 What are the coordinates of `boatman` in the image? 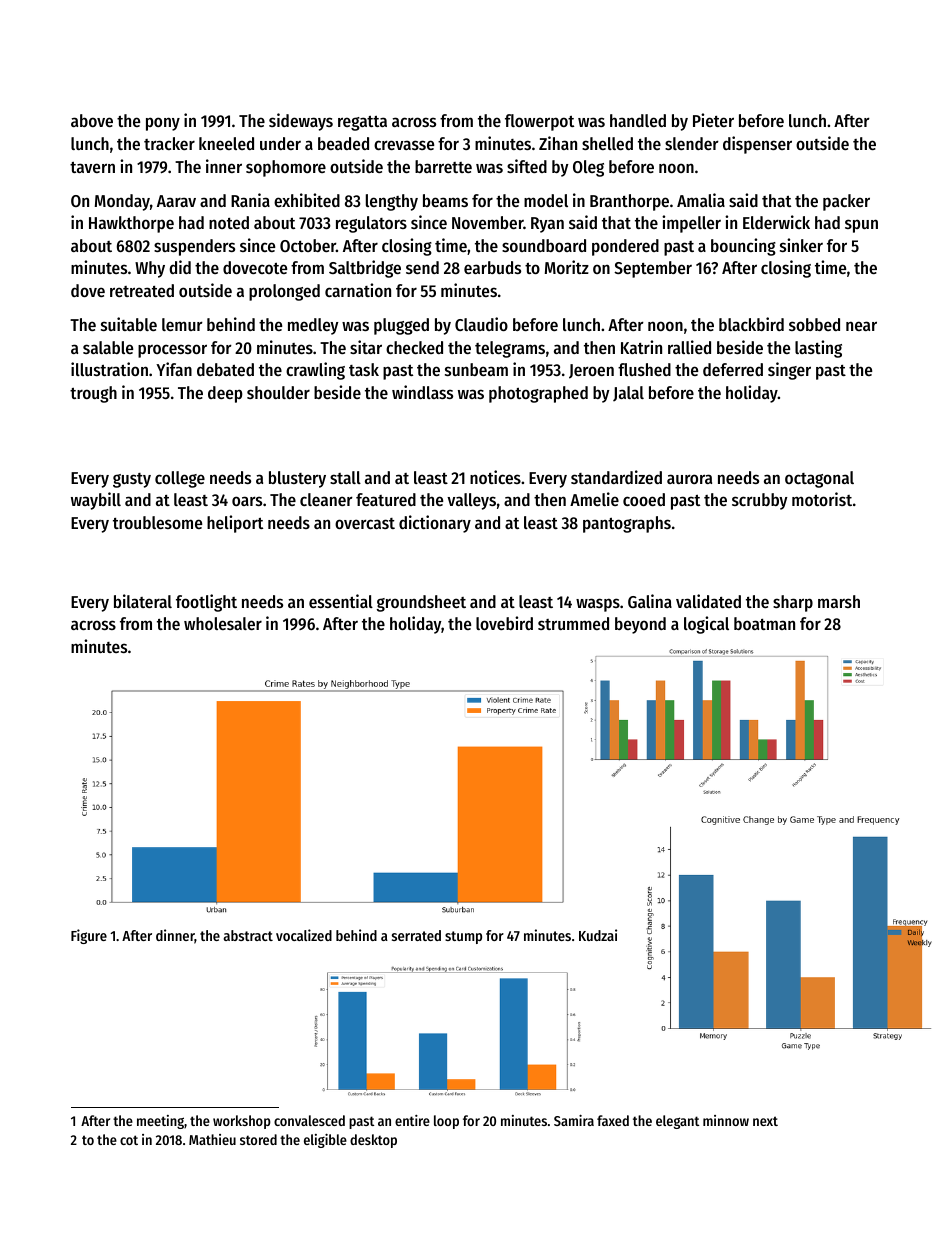 It's located at (764, 623).
